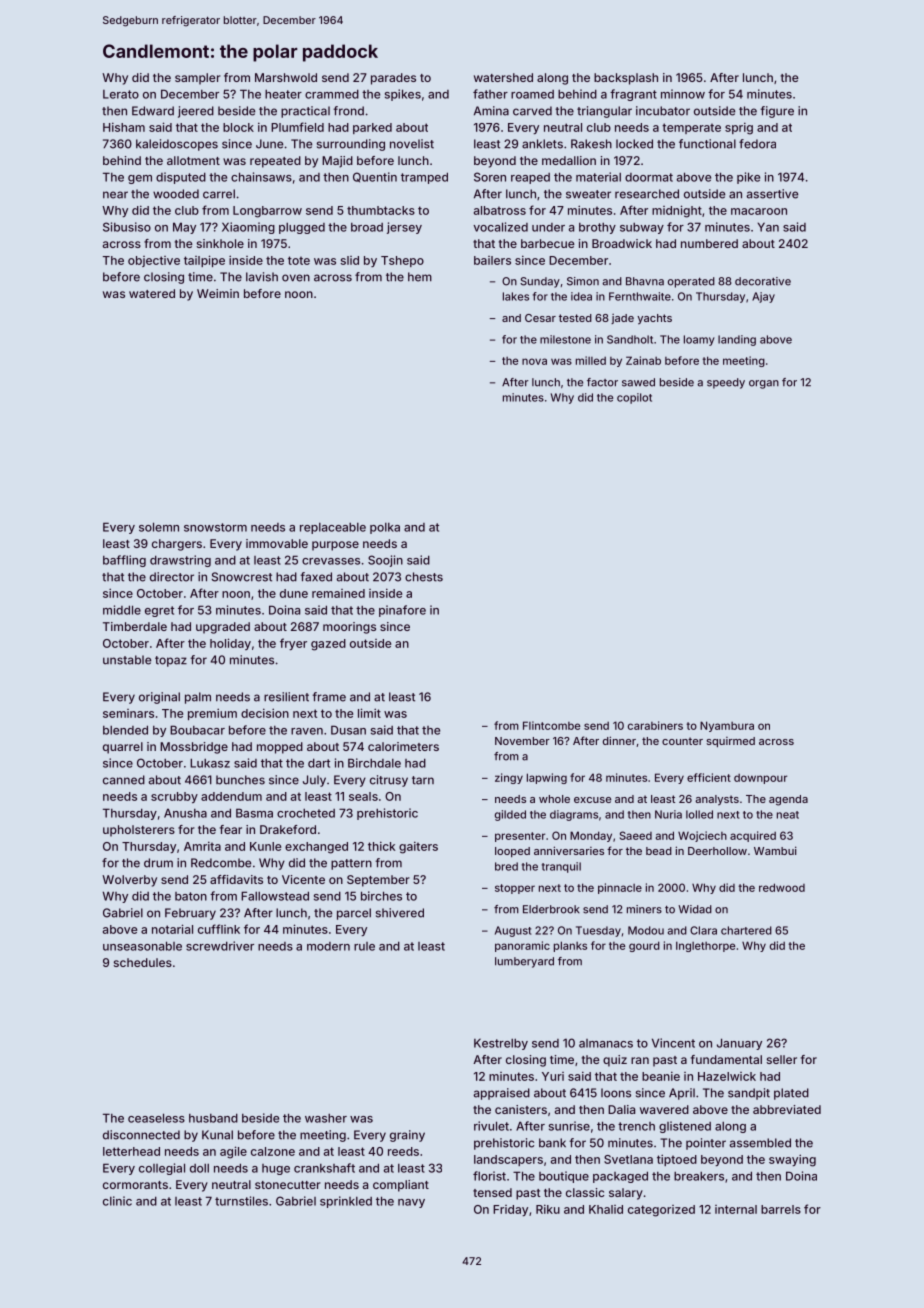 Image resolution: width=924 pixels, height=1308 pixels. What do you see at coordinates (420, 277) in the screenshot?
I see `hem` at bounding box center [420, 277].
